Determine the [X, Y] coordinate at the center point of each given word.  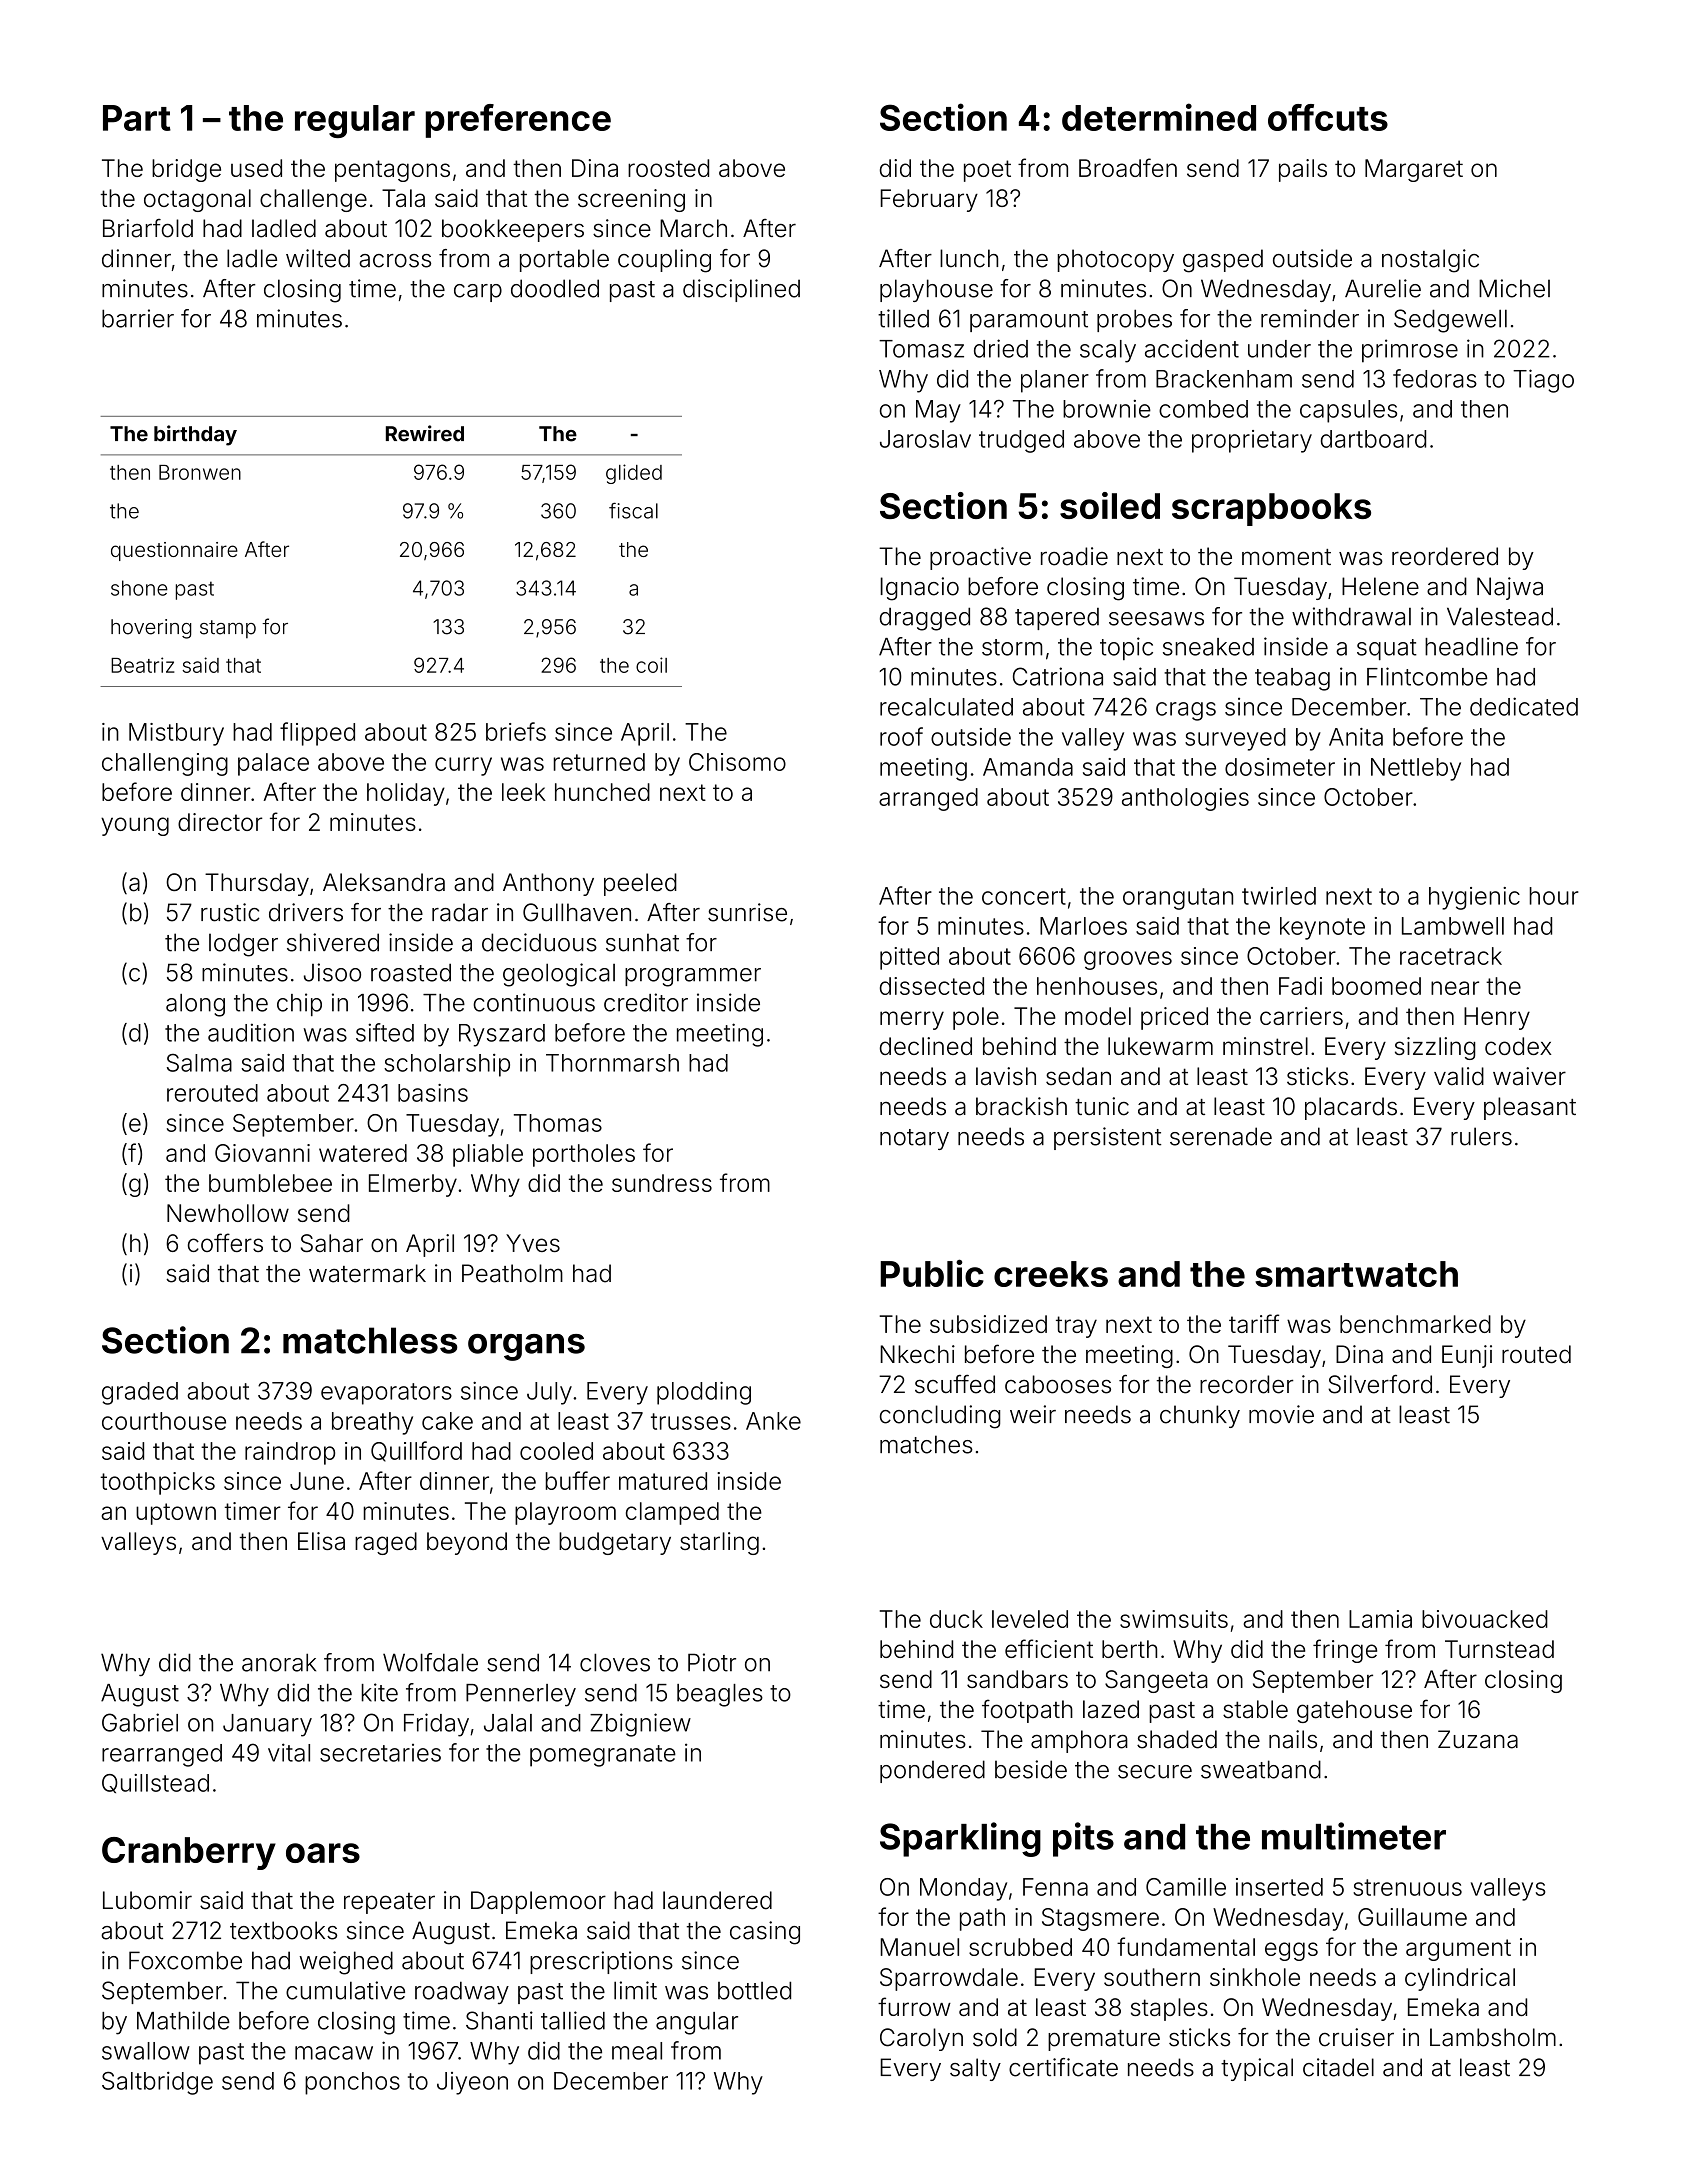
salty [975, 2069]
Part [137, 118]
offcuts [1328, 117]
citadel [1338, 2067]
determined [1159, 117]
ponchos [352, 2083]
